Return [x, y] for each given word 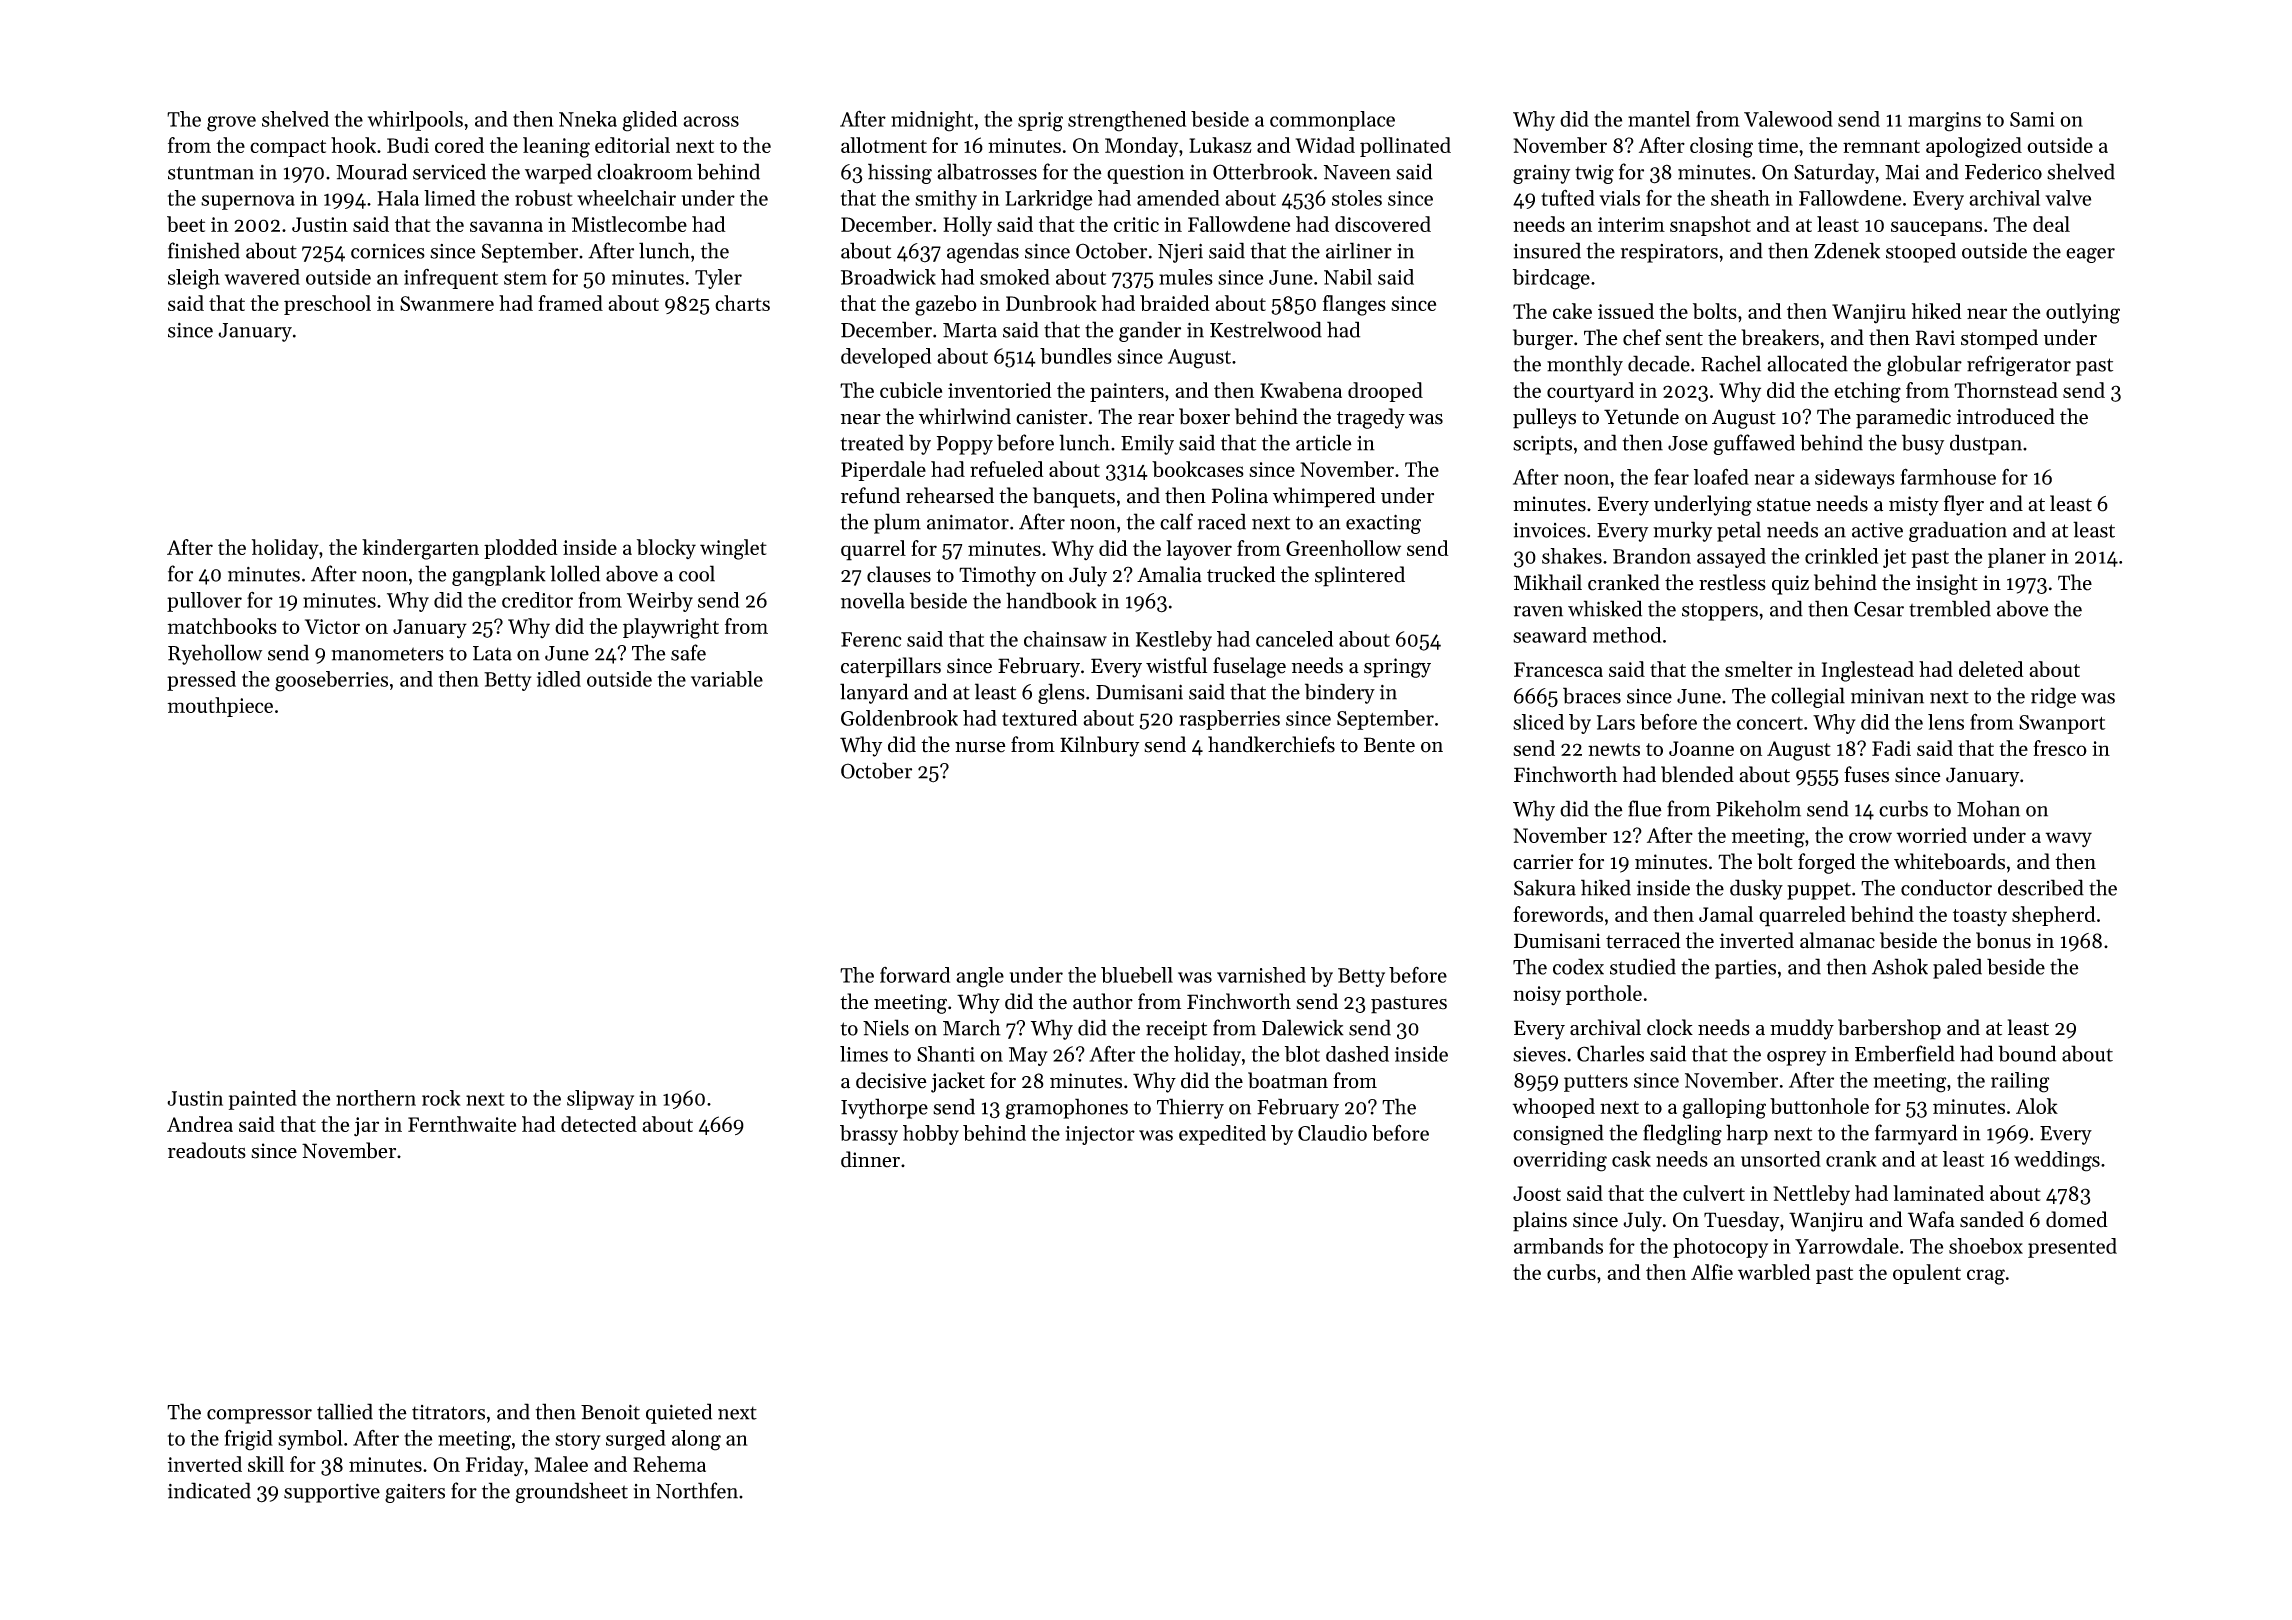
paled [1957, 968]
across [711, 121]
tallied [345, 1411]
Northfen [697, 1490]
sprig [1040, 122]
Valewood [1788, 119]
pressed [201, 681]
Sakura [1545, 887]
